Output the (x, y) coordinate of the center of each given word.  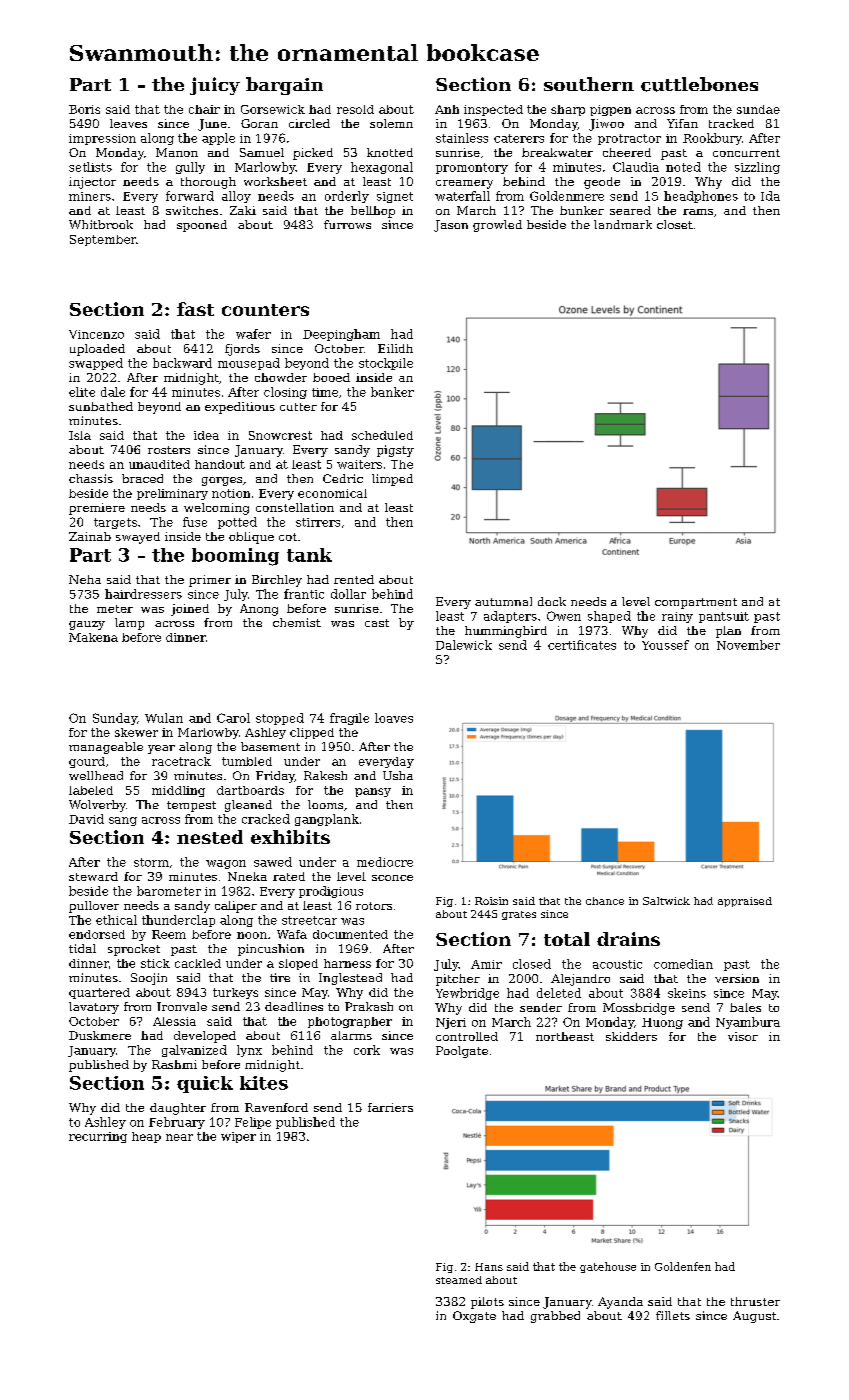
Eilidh (395, 348)
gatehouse (608, 1267)
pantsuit (724, 617)
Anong (259, 610)
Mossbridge (639, 1009)
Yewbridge (467, 994)
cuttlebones (699, 84)
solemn (391, 123)
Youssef (665, 645)
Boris (84, 109)
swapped (96, 364)
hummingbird (506, 632)
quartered (99, 993)
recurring (98, 1137)
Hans (489, 1267)
